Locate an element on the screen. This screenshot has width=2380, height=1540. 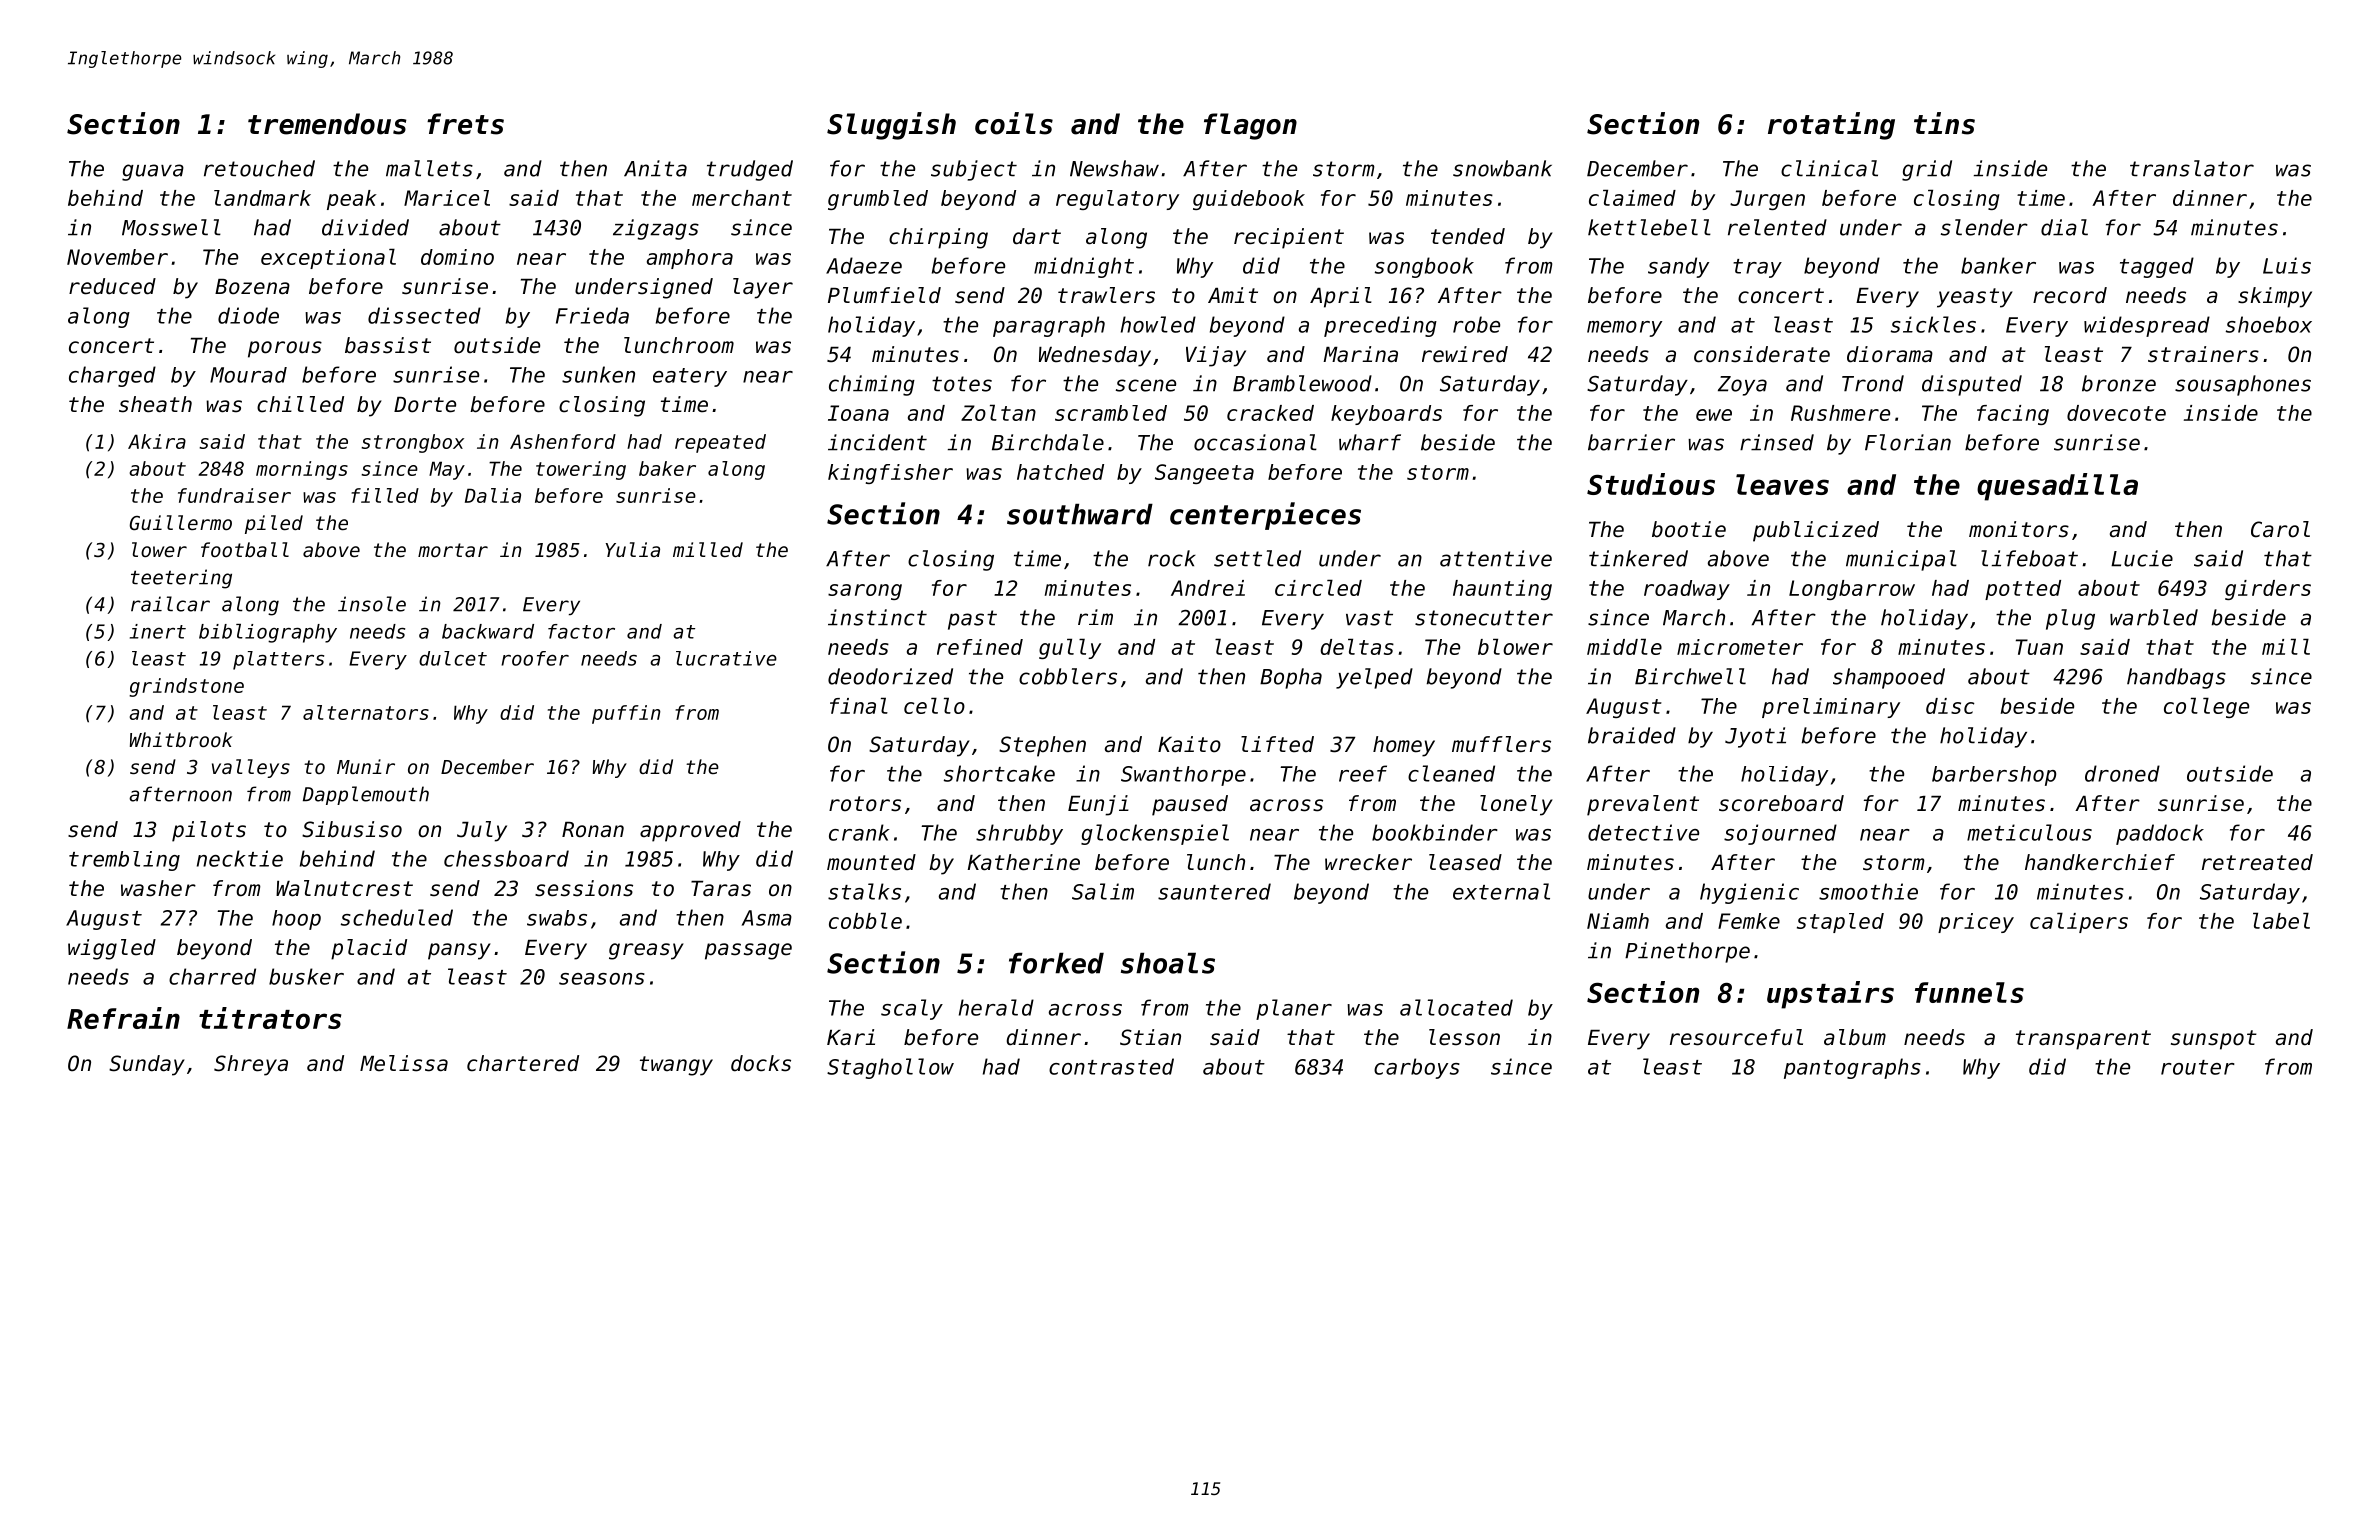
rotating is located at coordinates (1831, 126).
